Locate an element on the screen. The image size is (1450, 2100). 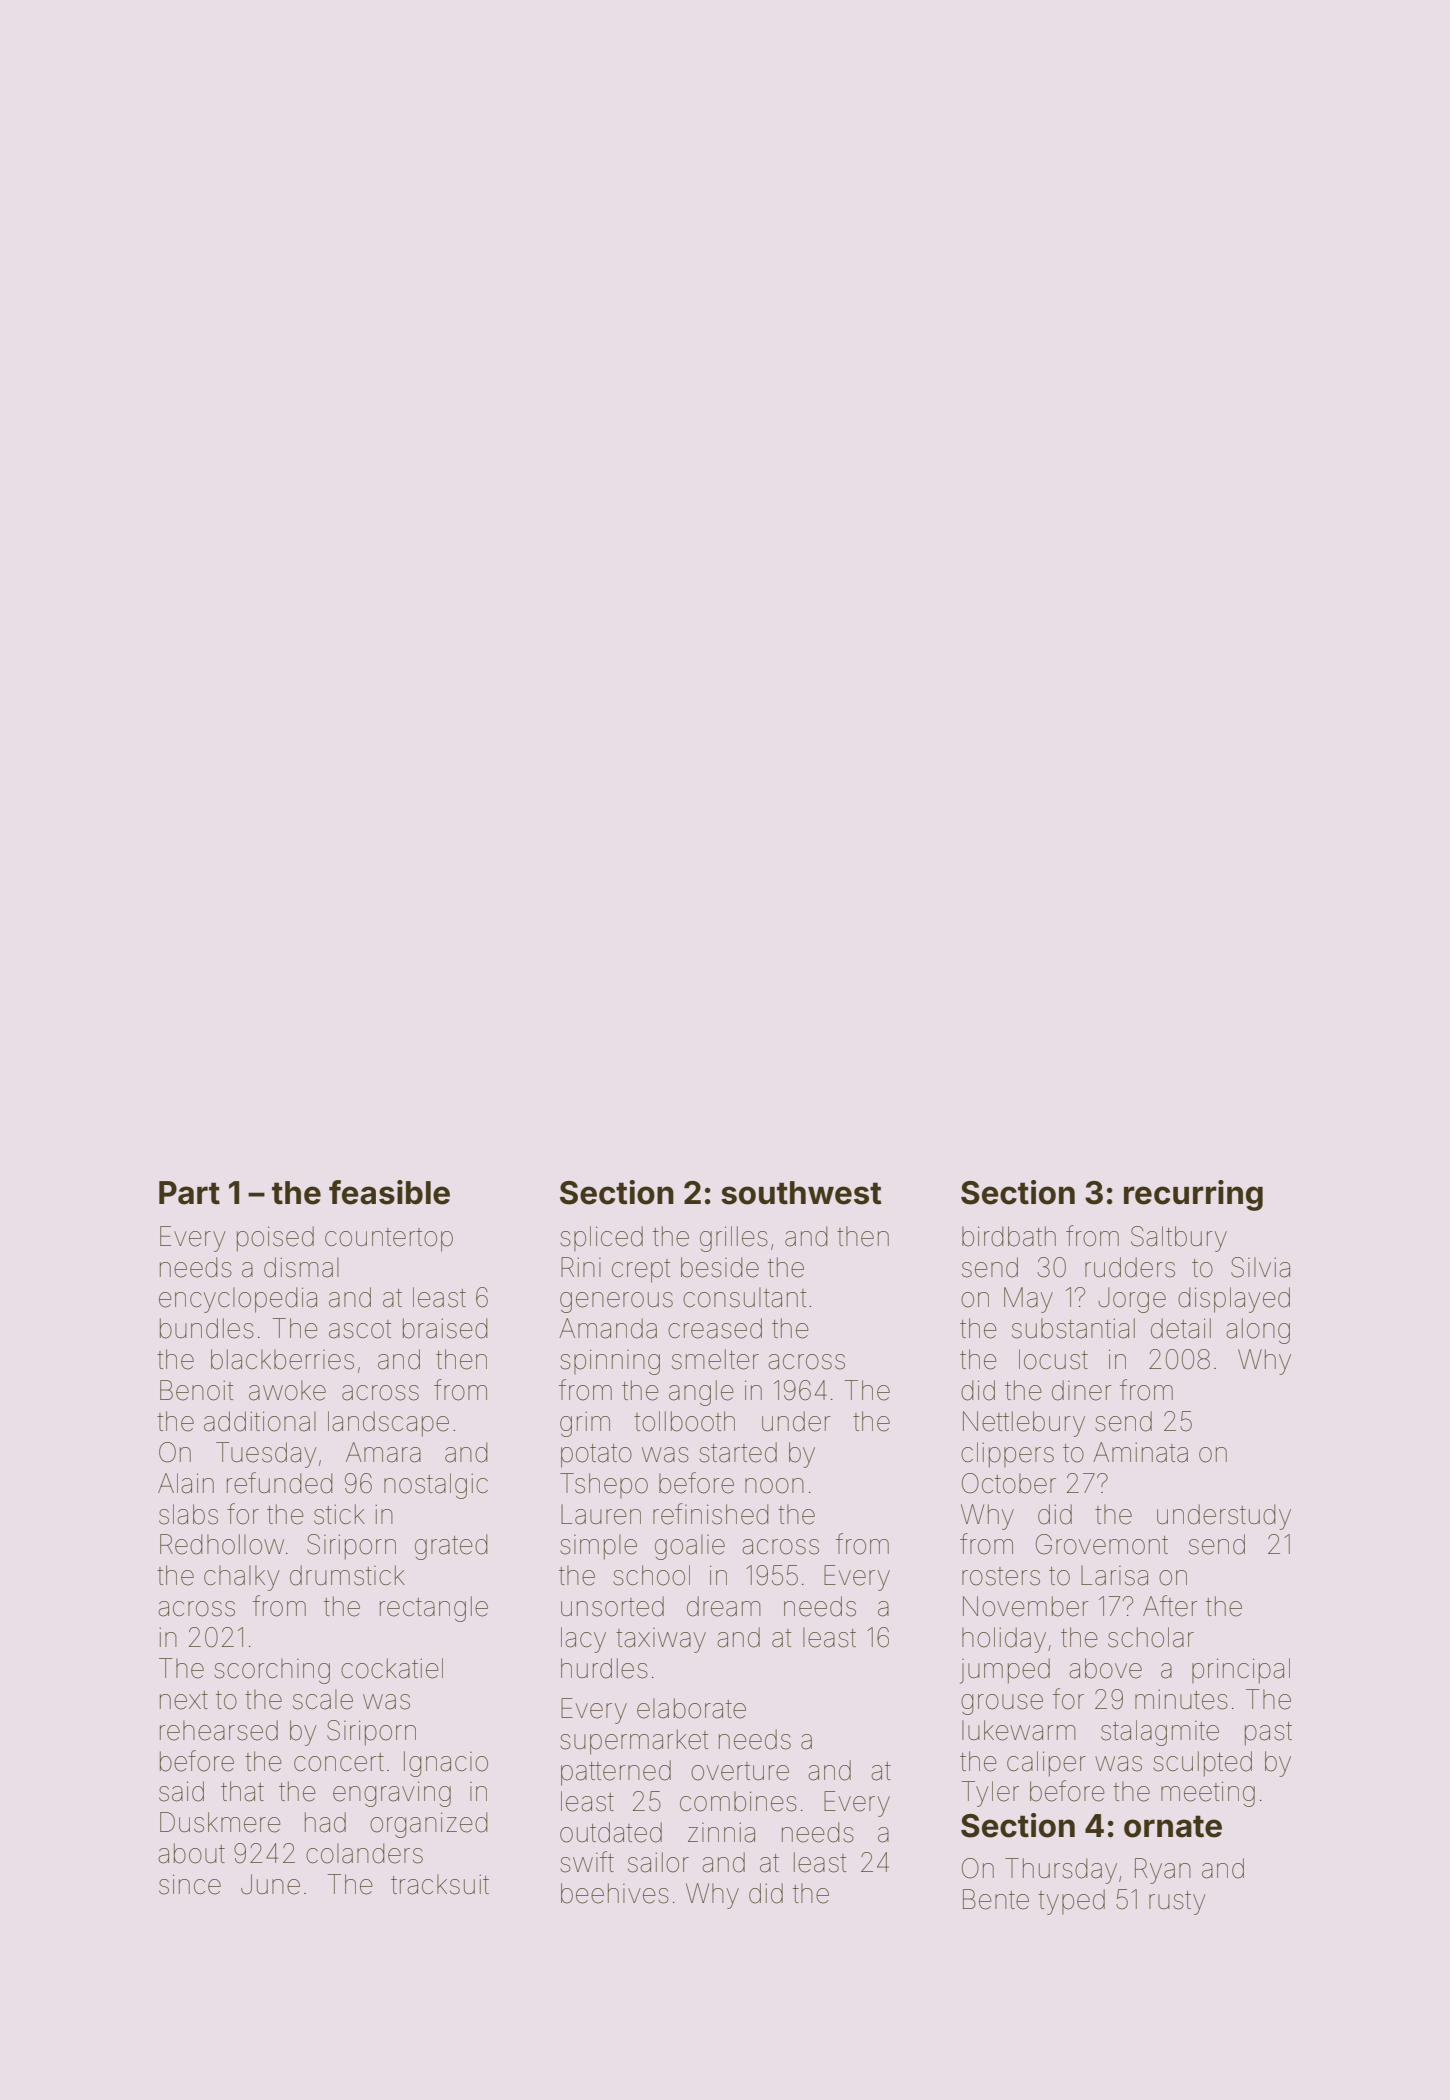
recurring is located at coordinates (1193, 1195).
